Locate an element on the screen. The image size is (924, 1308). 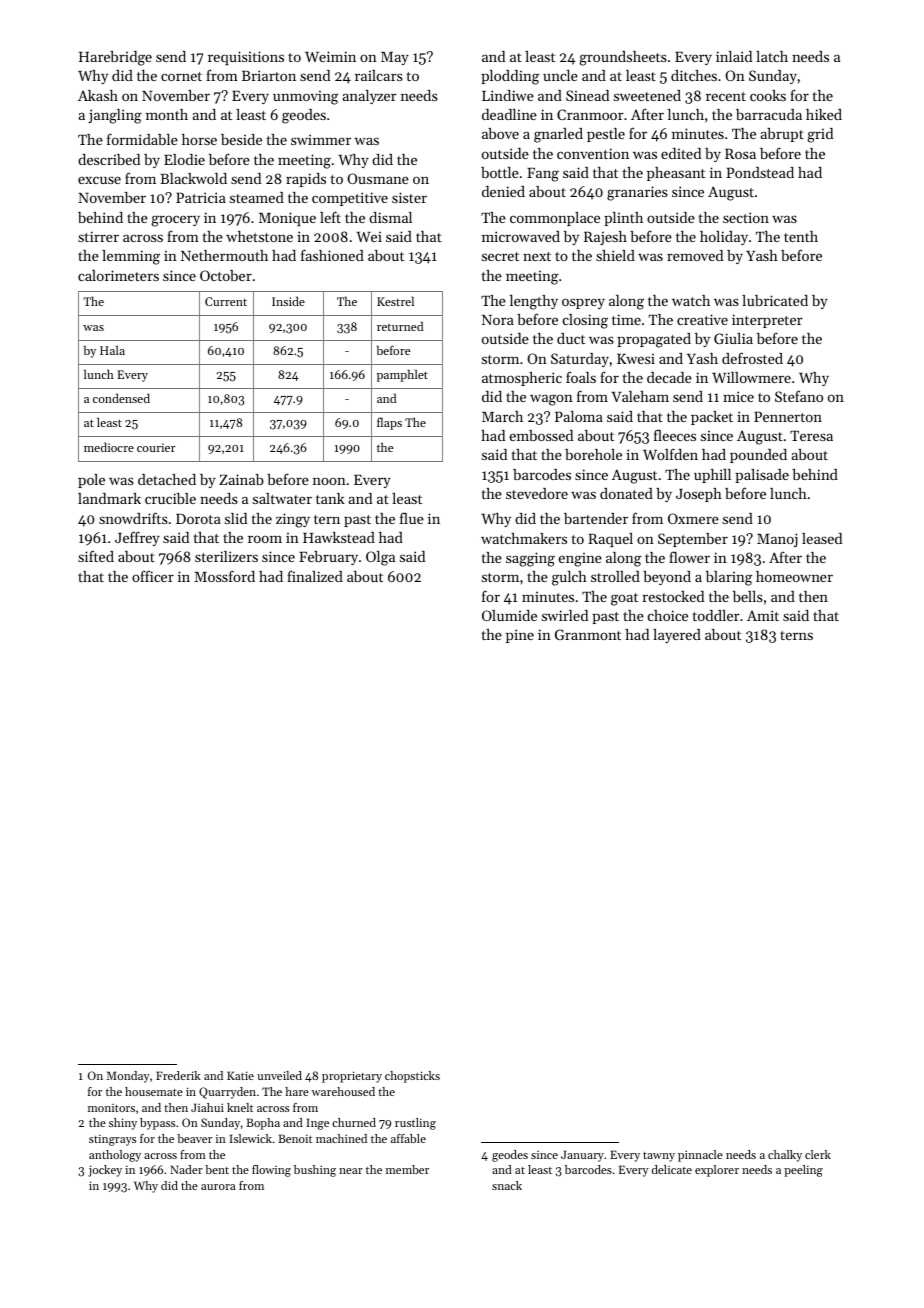
beside is located at coordinates (241, 139).
